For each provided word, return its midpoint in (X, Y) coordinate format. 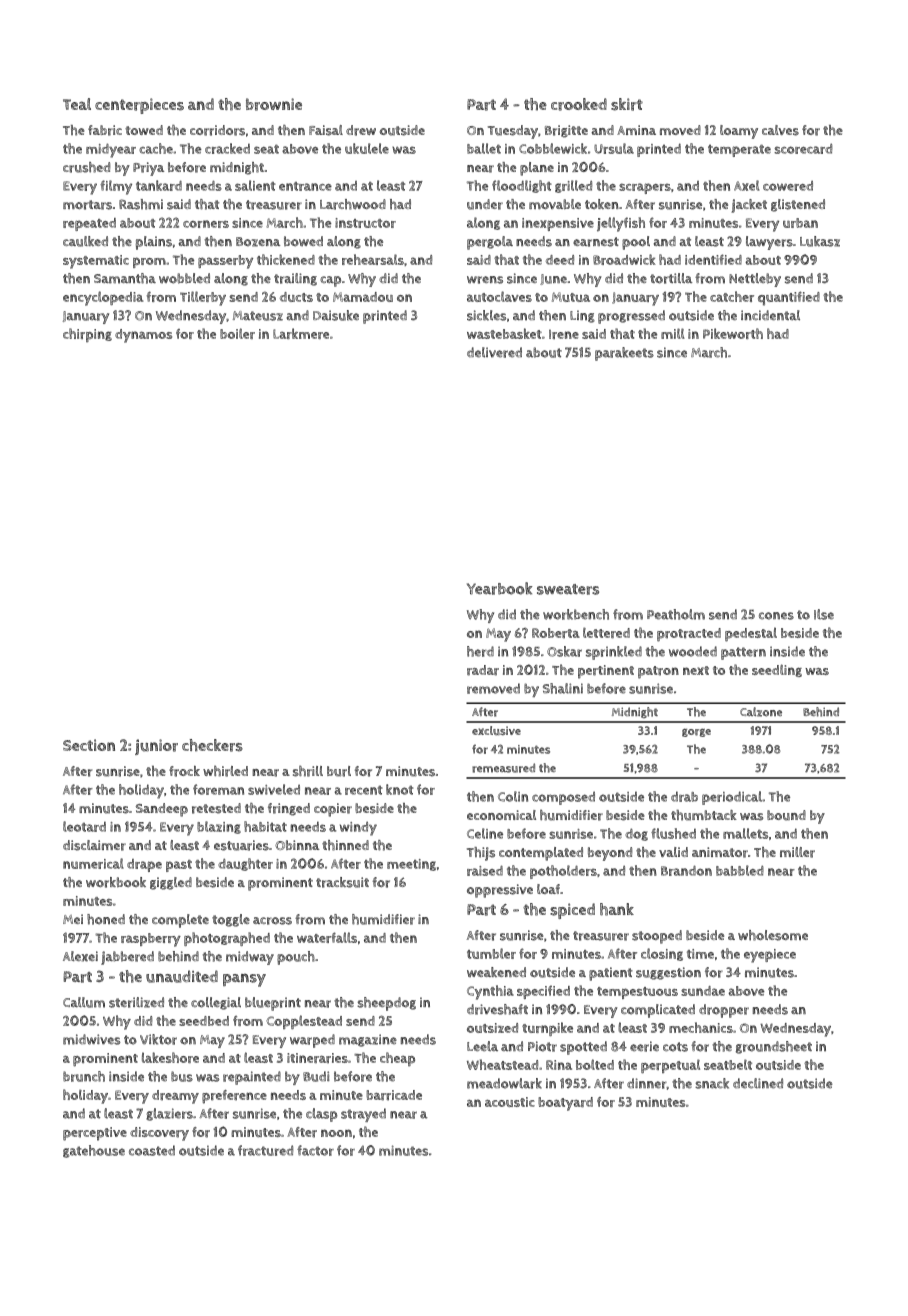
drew (361, 130)
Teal (77, 104)
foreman (218, 789)
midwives (91, 1039)
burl (339, 771)
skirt (627, 104)
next (696, 670)
